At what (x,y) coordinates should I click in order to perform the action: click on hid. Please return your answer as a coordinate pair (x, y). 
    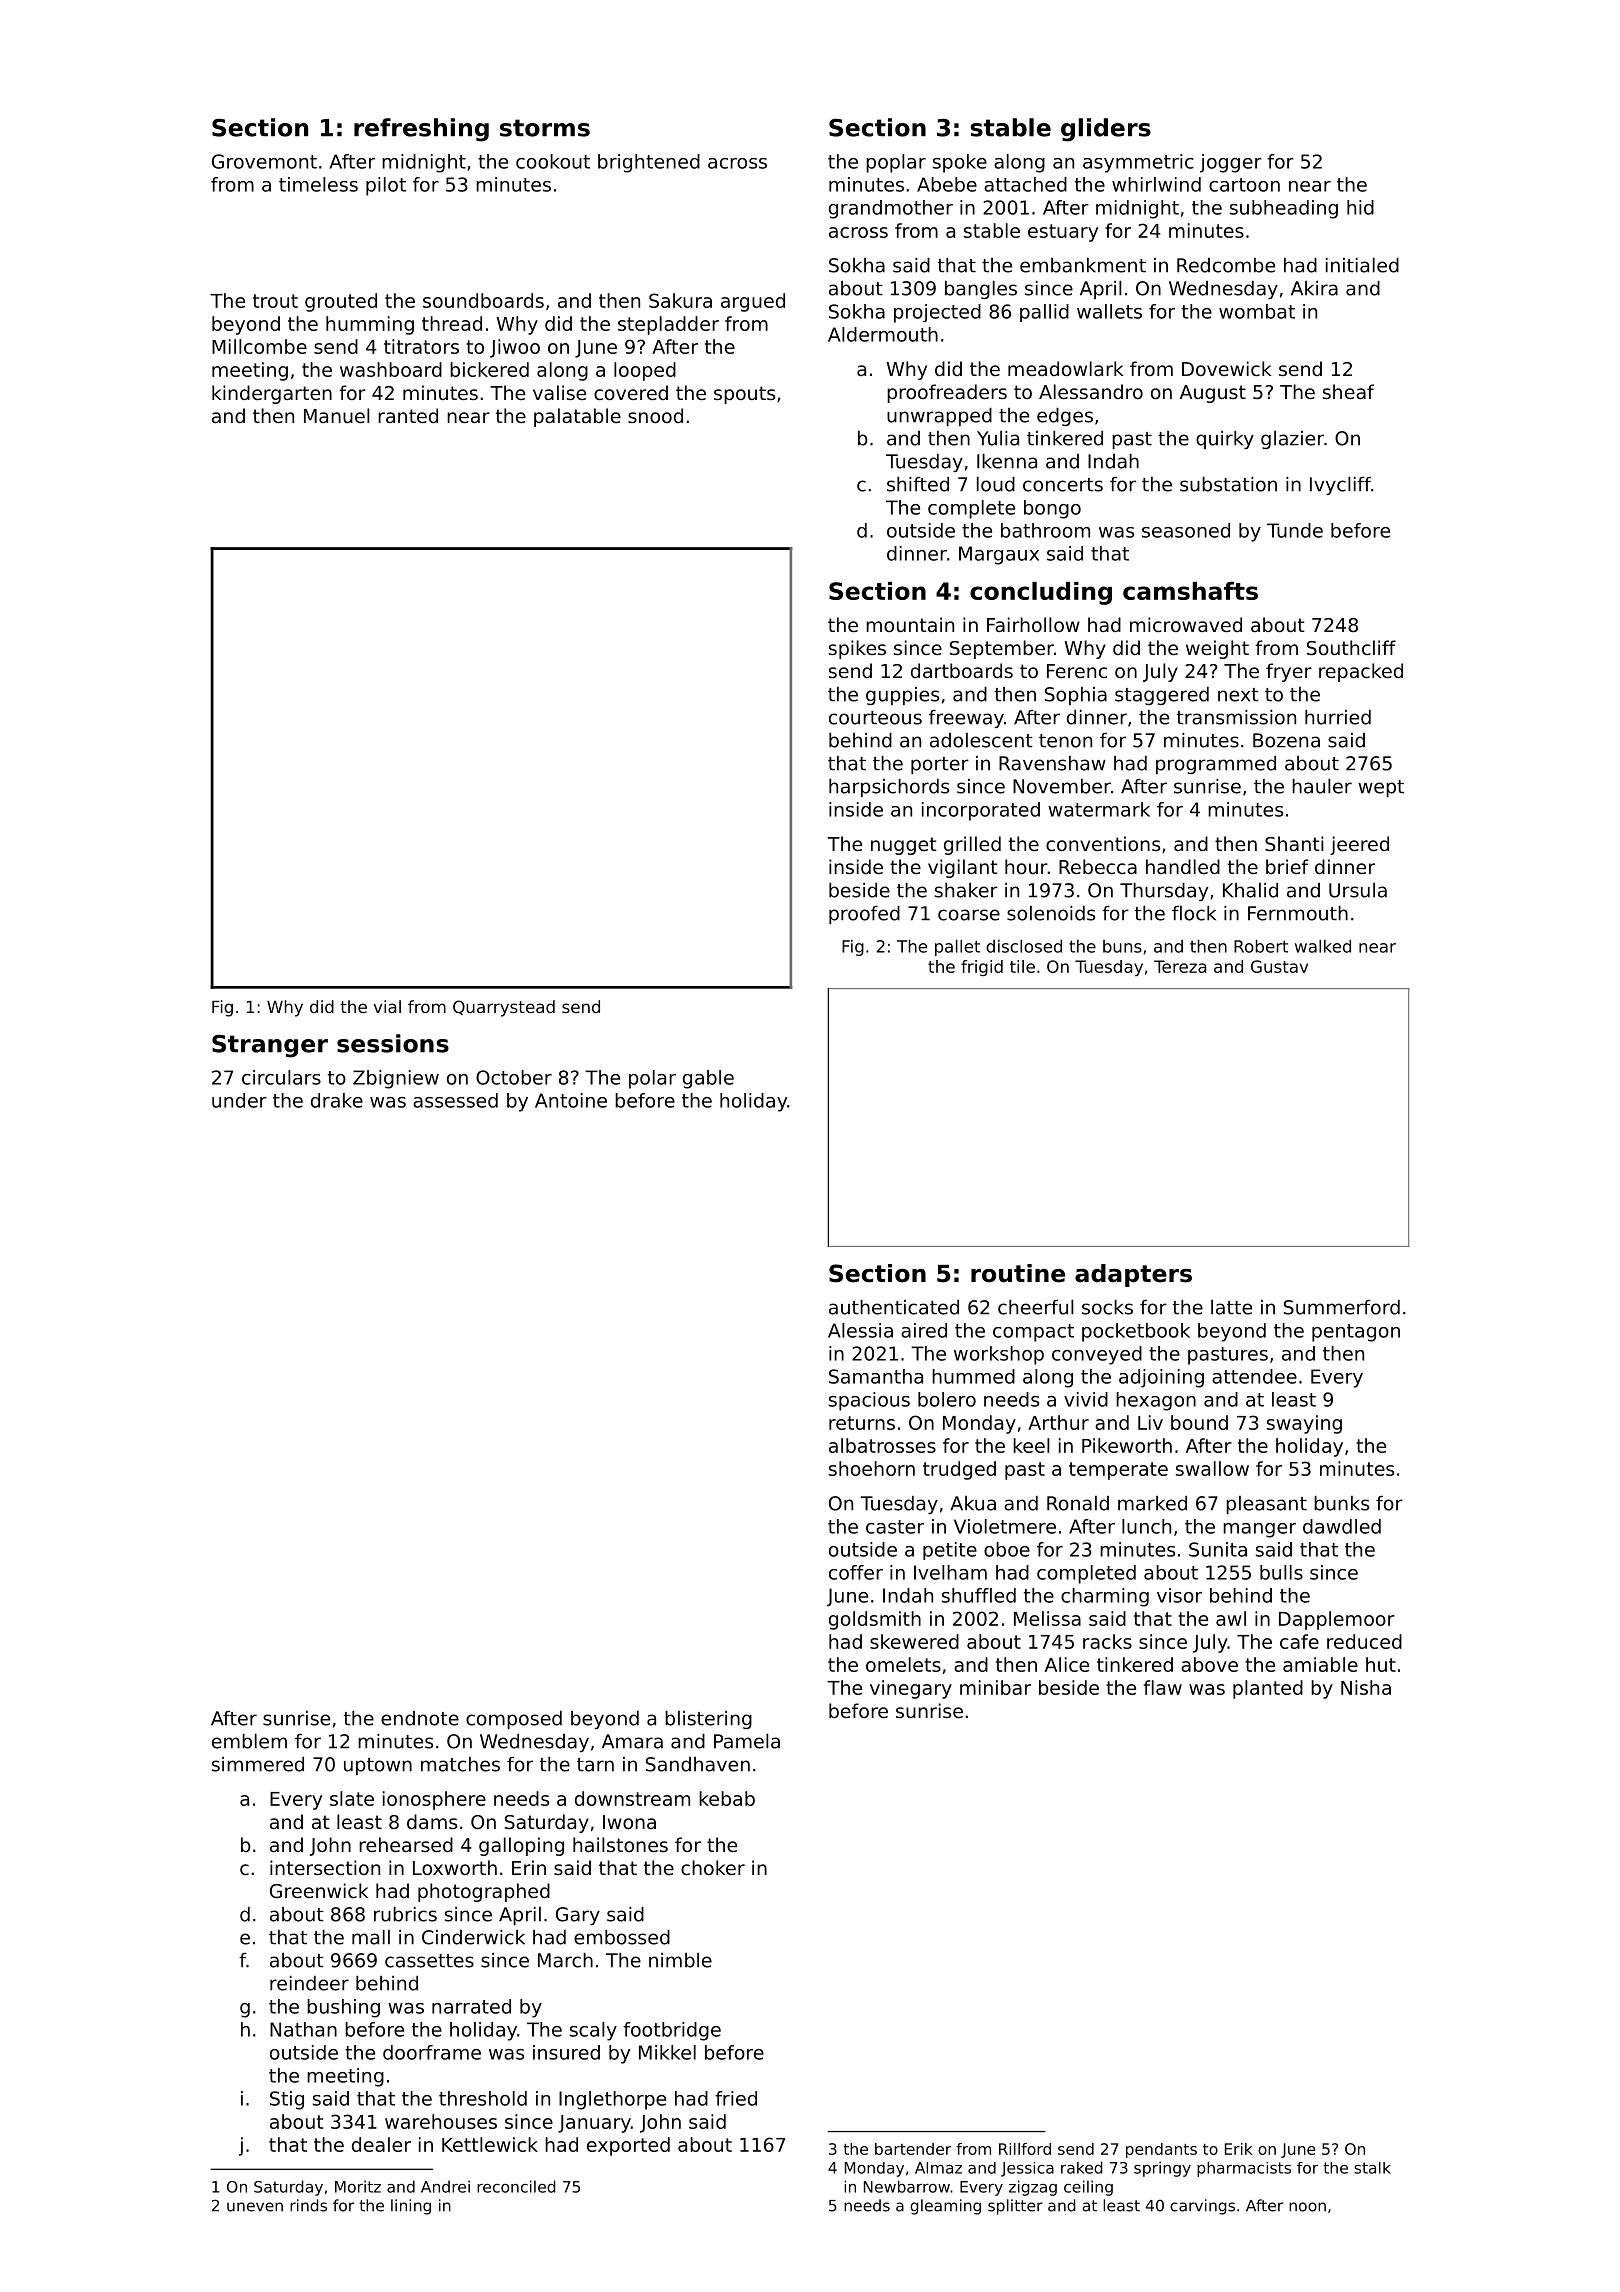
    Looking at the image, I should click on (1360, 207).
